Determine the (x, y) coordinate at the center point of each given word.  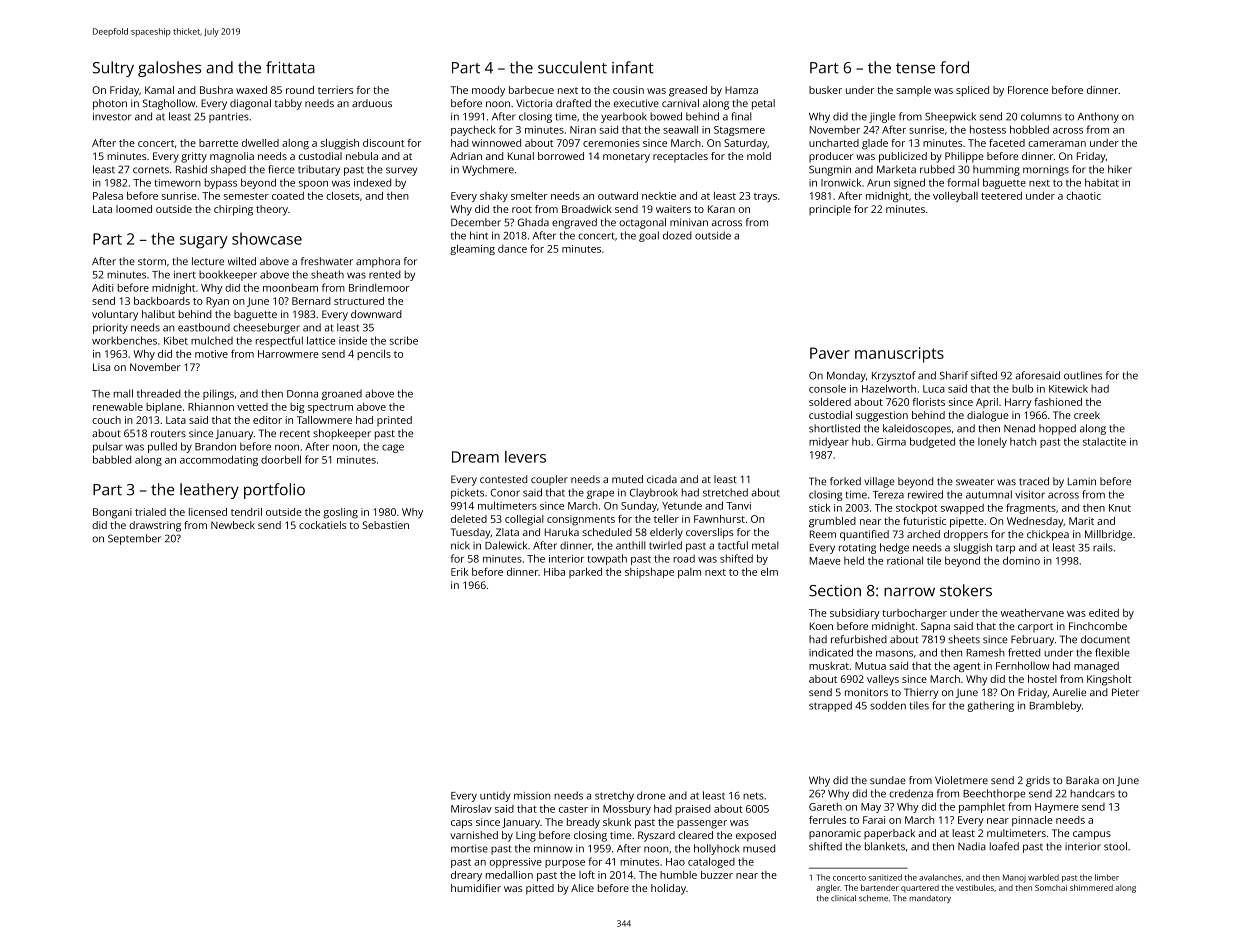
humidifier (476, 888)
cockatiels (322, 525)
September (134, 539)
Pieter (1126, 692)
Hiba (554, 572)
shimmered (1091, 887)
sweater (975, 482)
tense (915, 68)
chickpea (1048, 535)
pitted (540, 889)
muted (627, 479)
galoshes (169, 69)
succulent (572, 67)
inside (353, 340)
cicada (662, 479)
